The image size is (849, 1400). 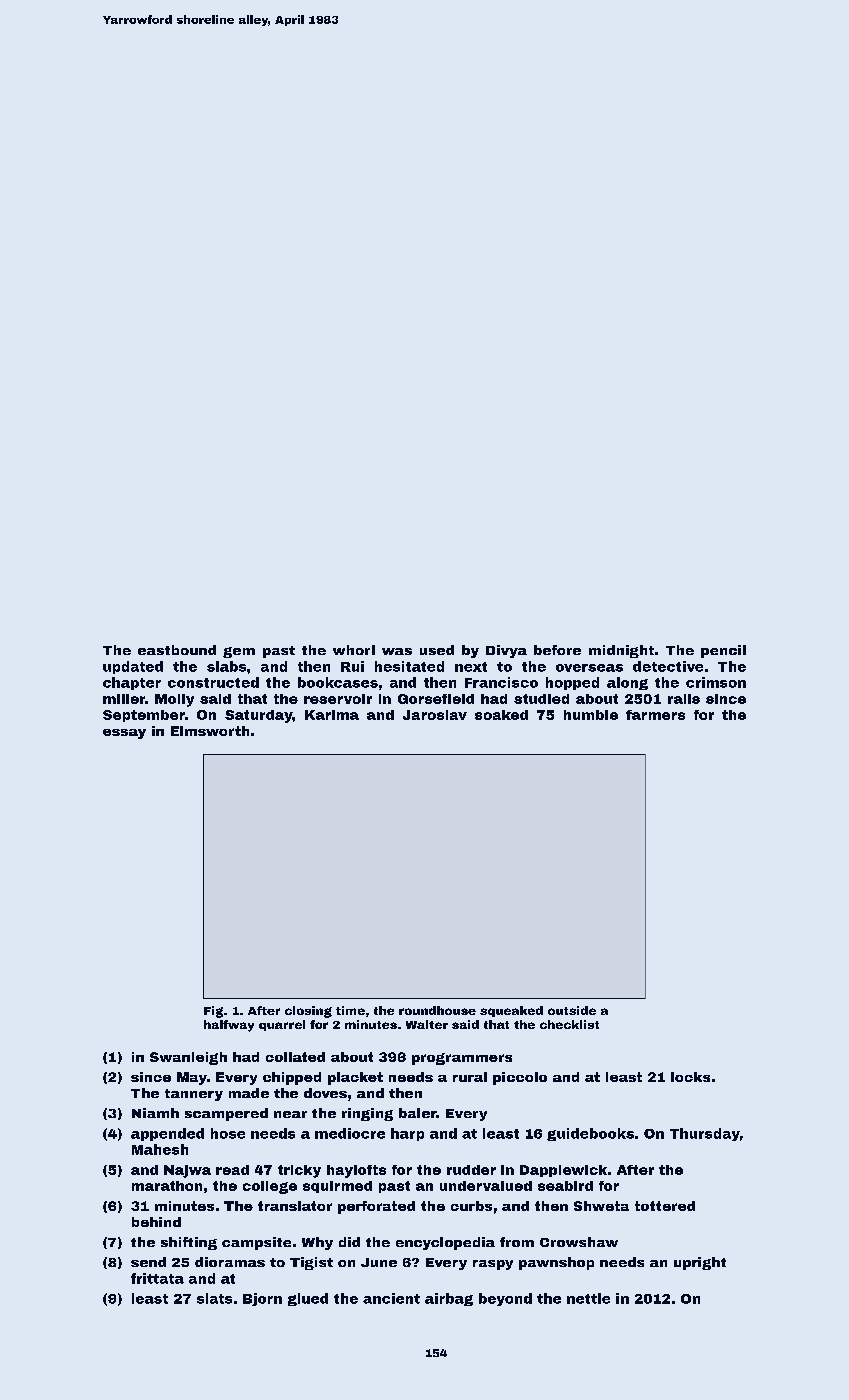 What do you see at coordinates (213, 1012) in the screenshot?
I see `Fig` at bounding box center [213, 1012].
